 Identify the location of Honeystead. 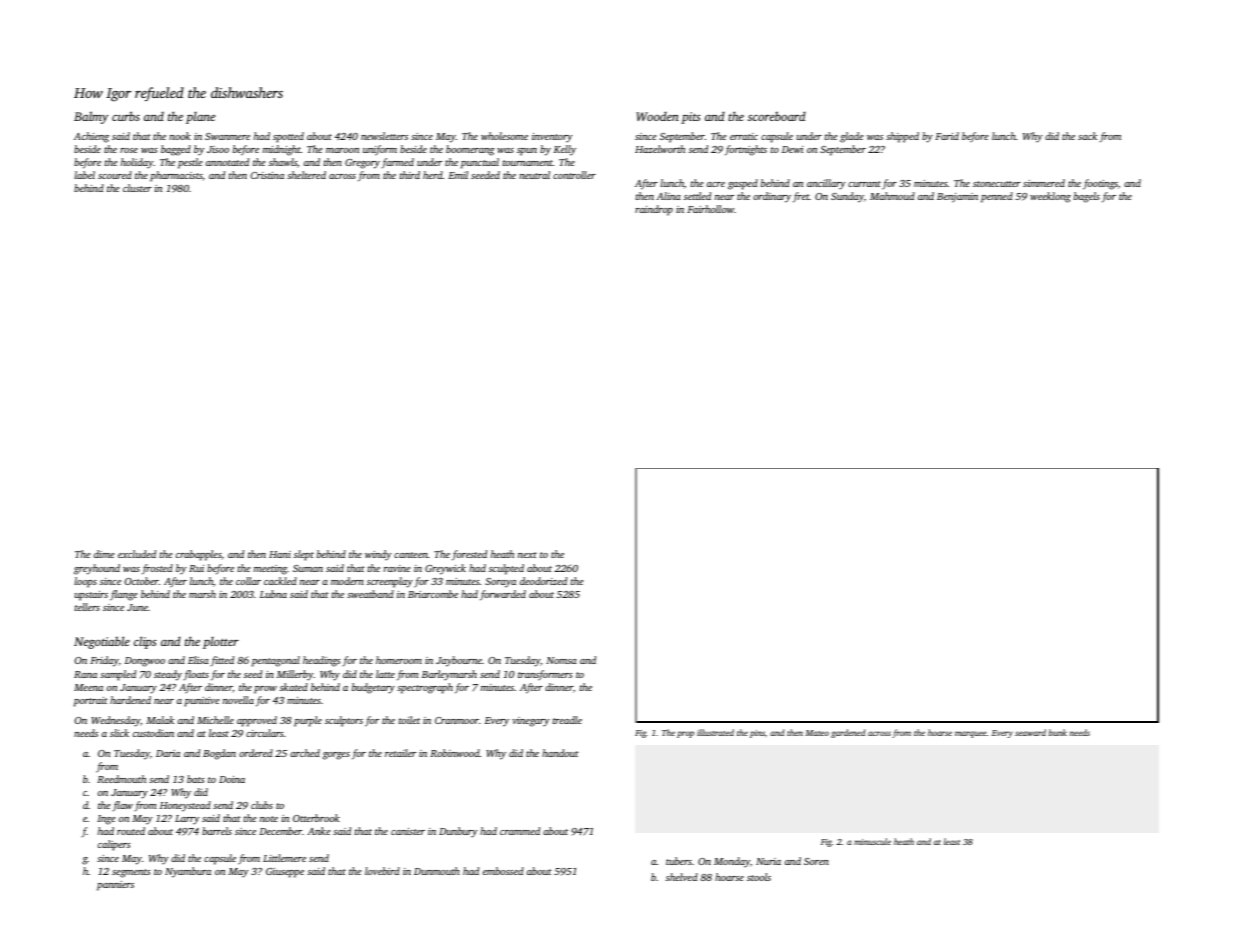
(185, 806).
